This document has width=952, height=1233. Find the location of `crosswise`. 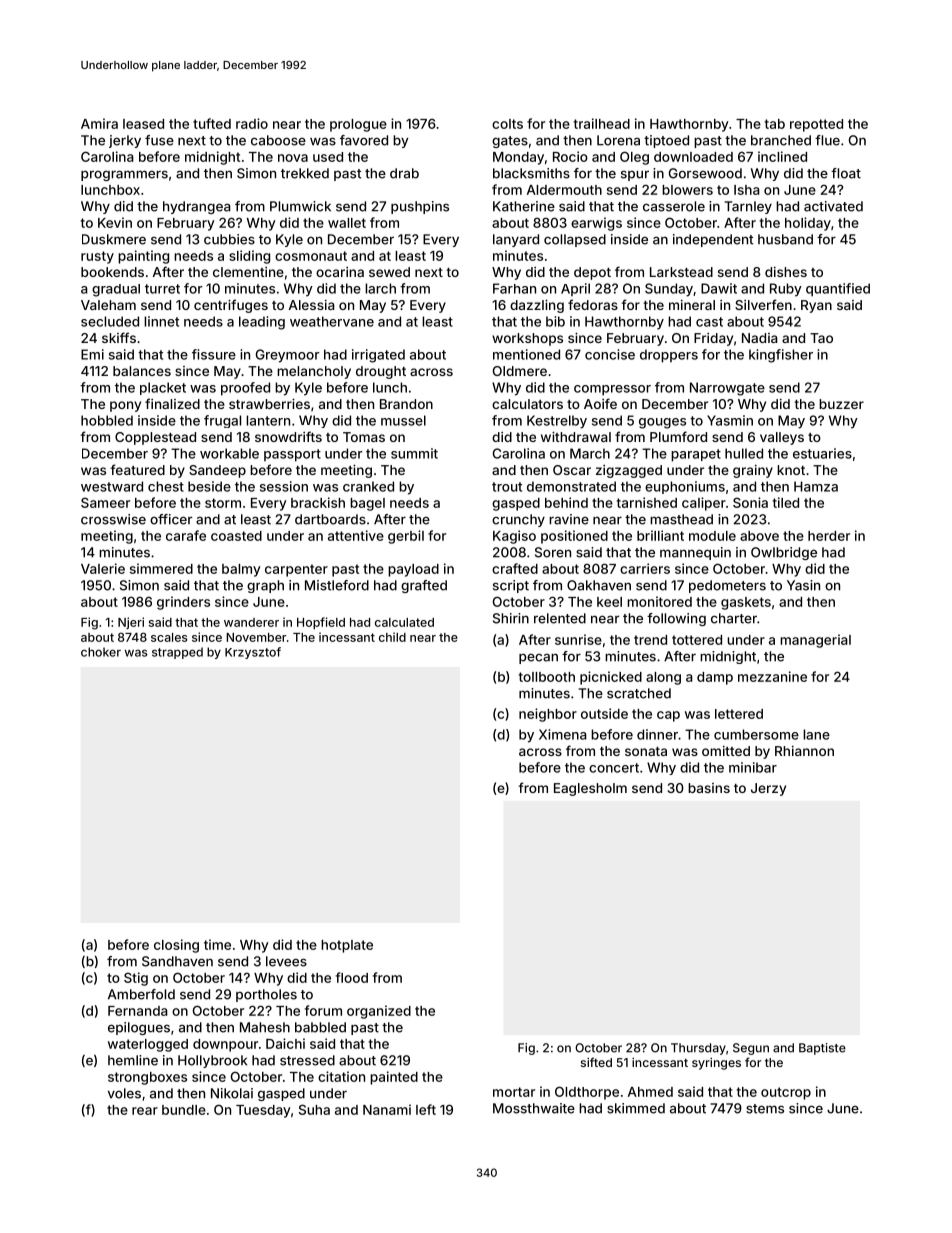

crosswise is located at coordinates (113, 519).
